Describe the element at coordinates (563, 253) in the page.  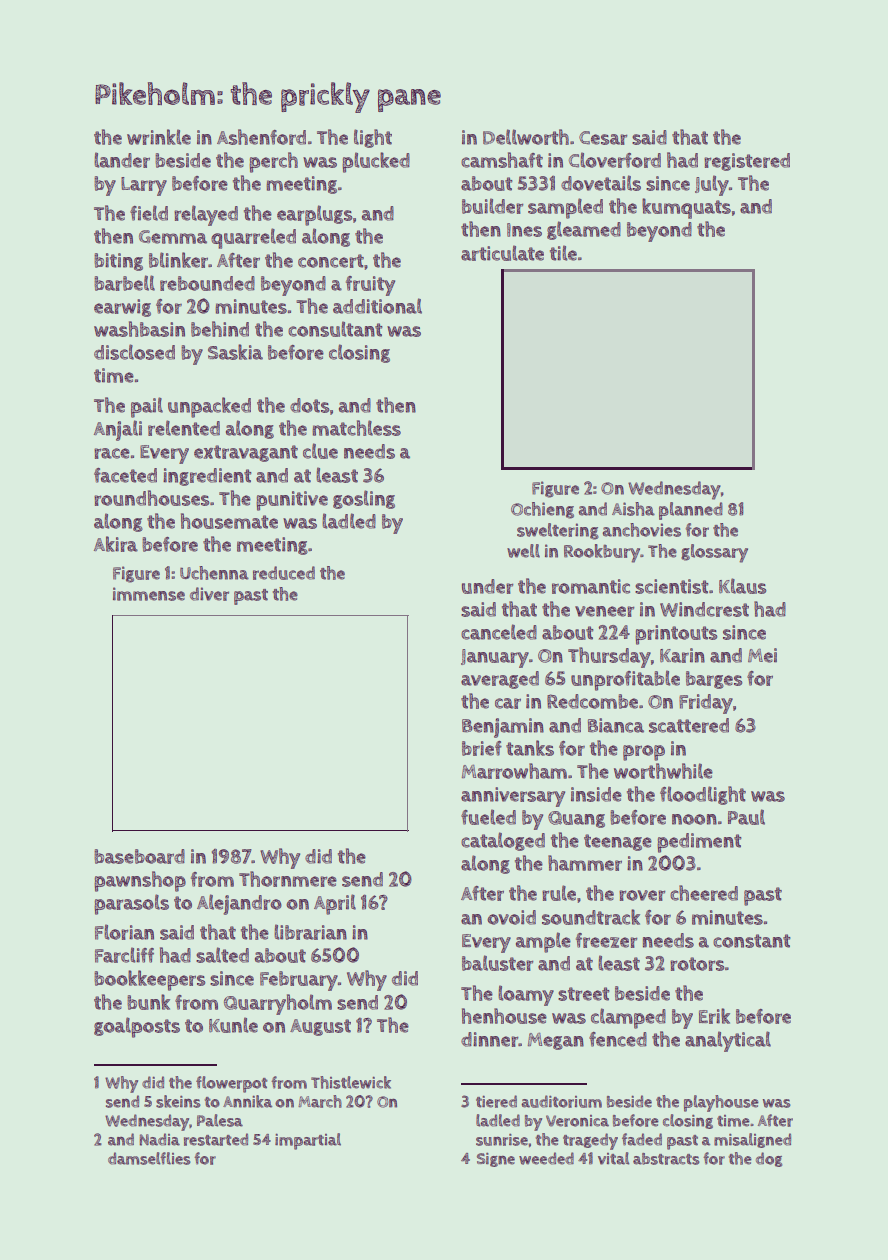
I see `tile` at that location.
